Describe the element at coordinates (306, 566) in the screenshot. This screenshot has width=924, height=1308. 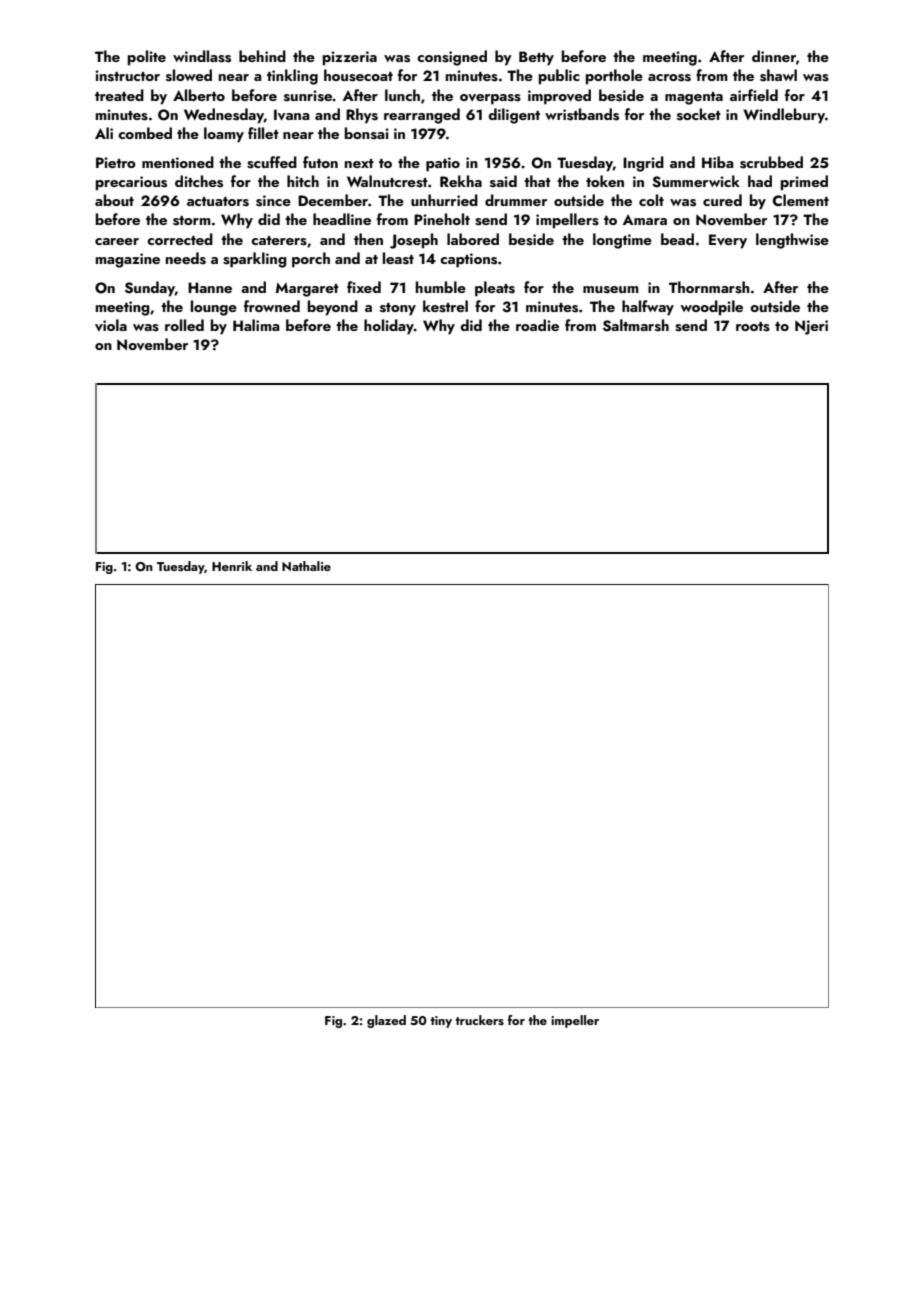
I see `Nathalie` at that location.
